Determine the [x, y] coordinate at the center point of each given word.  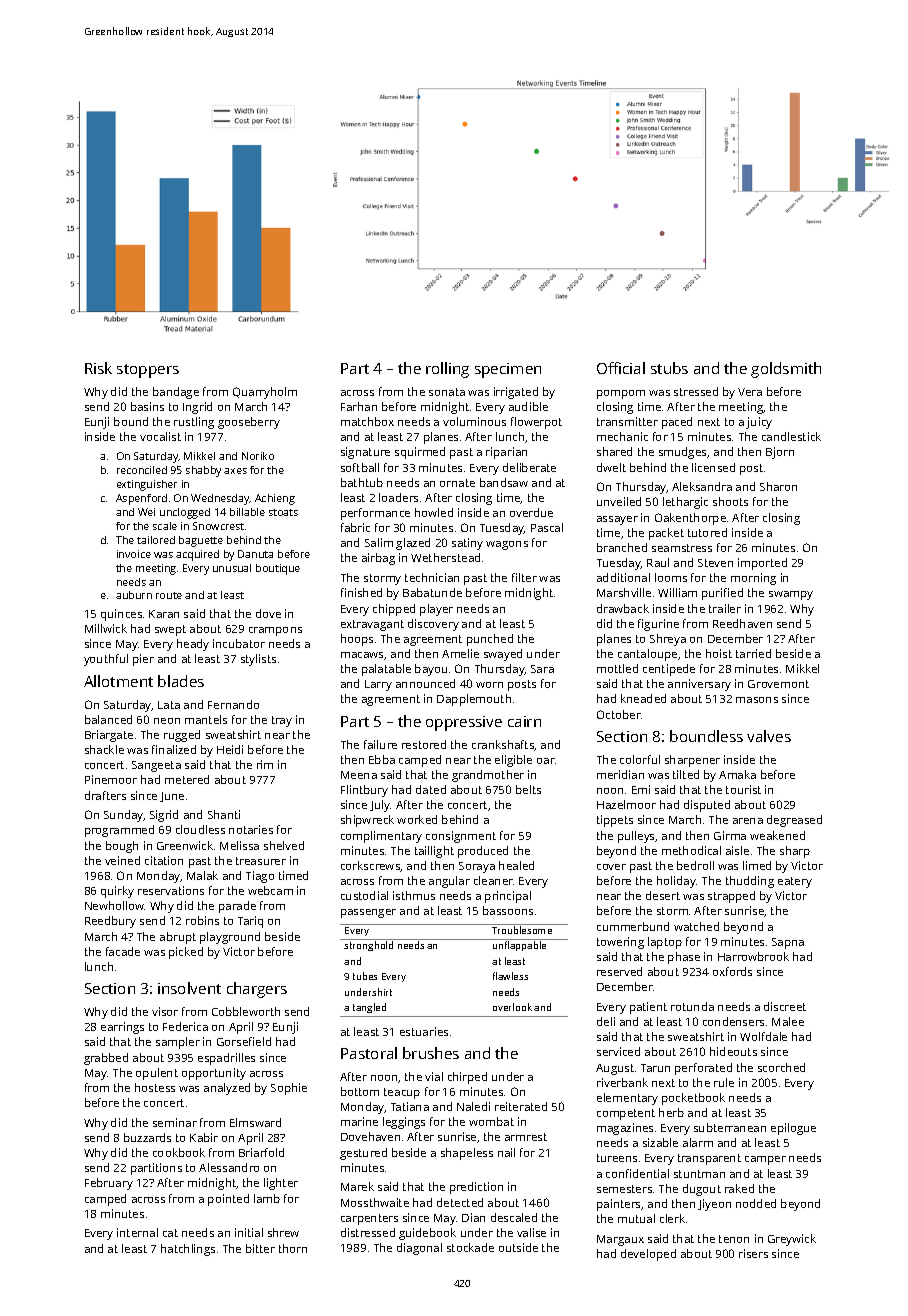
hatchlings [188, 1250]
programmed [119, 831]
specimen [508, 370]
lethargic [685, 503]
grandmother [488, 776]
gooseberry [249, 423]
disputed [707, 806]
